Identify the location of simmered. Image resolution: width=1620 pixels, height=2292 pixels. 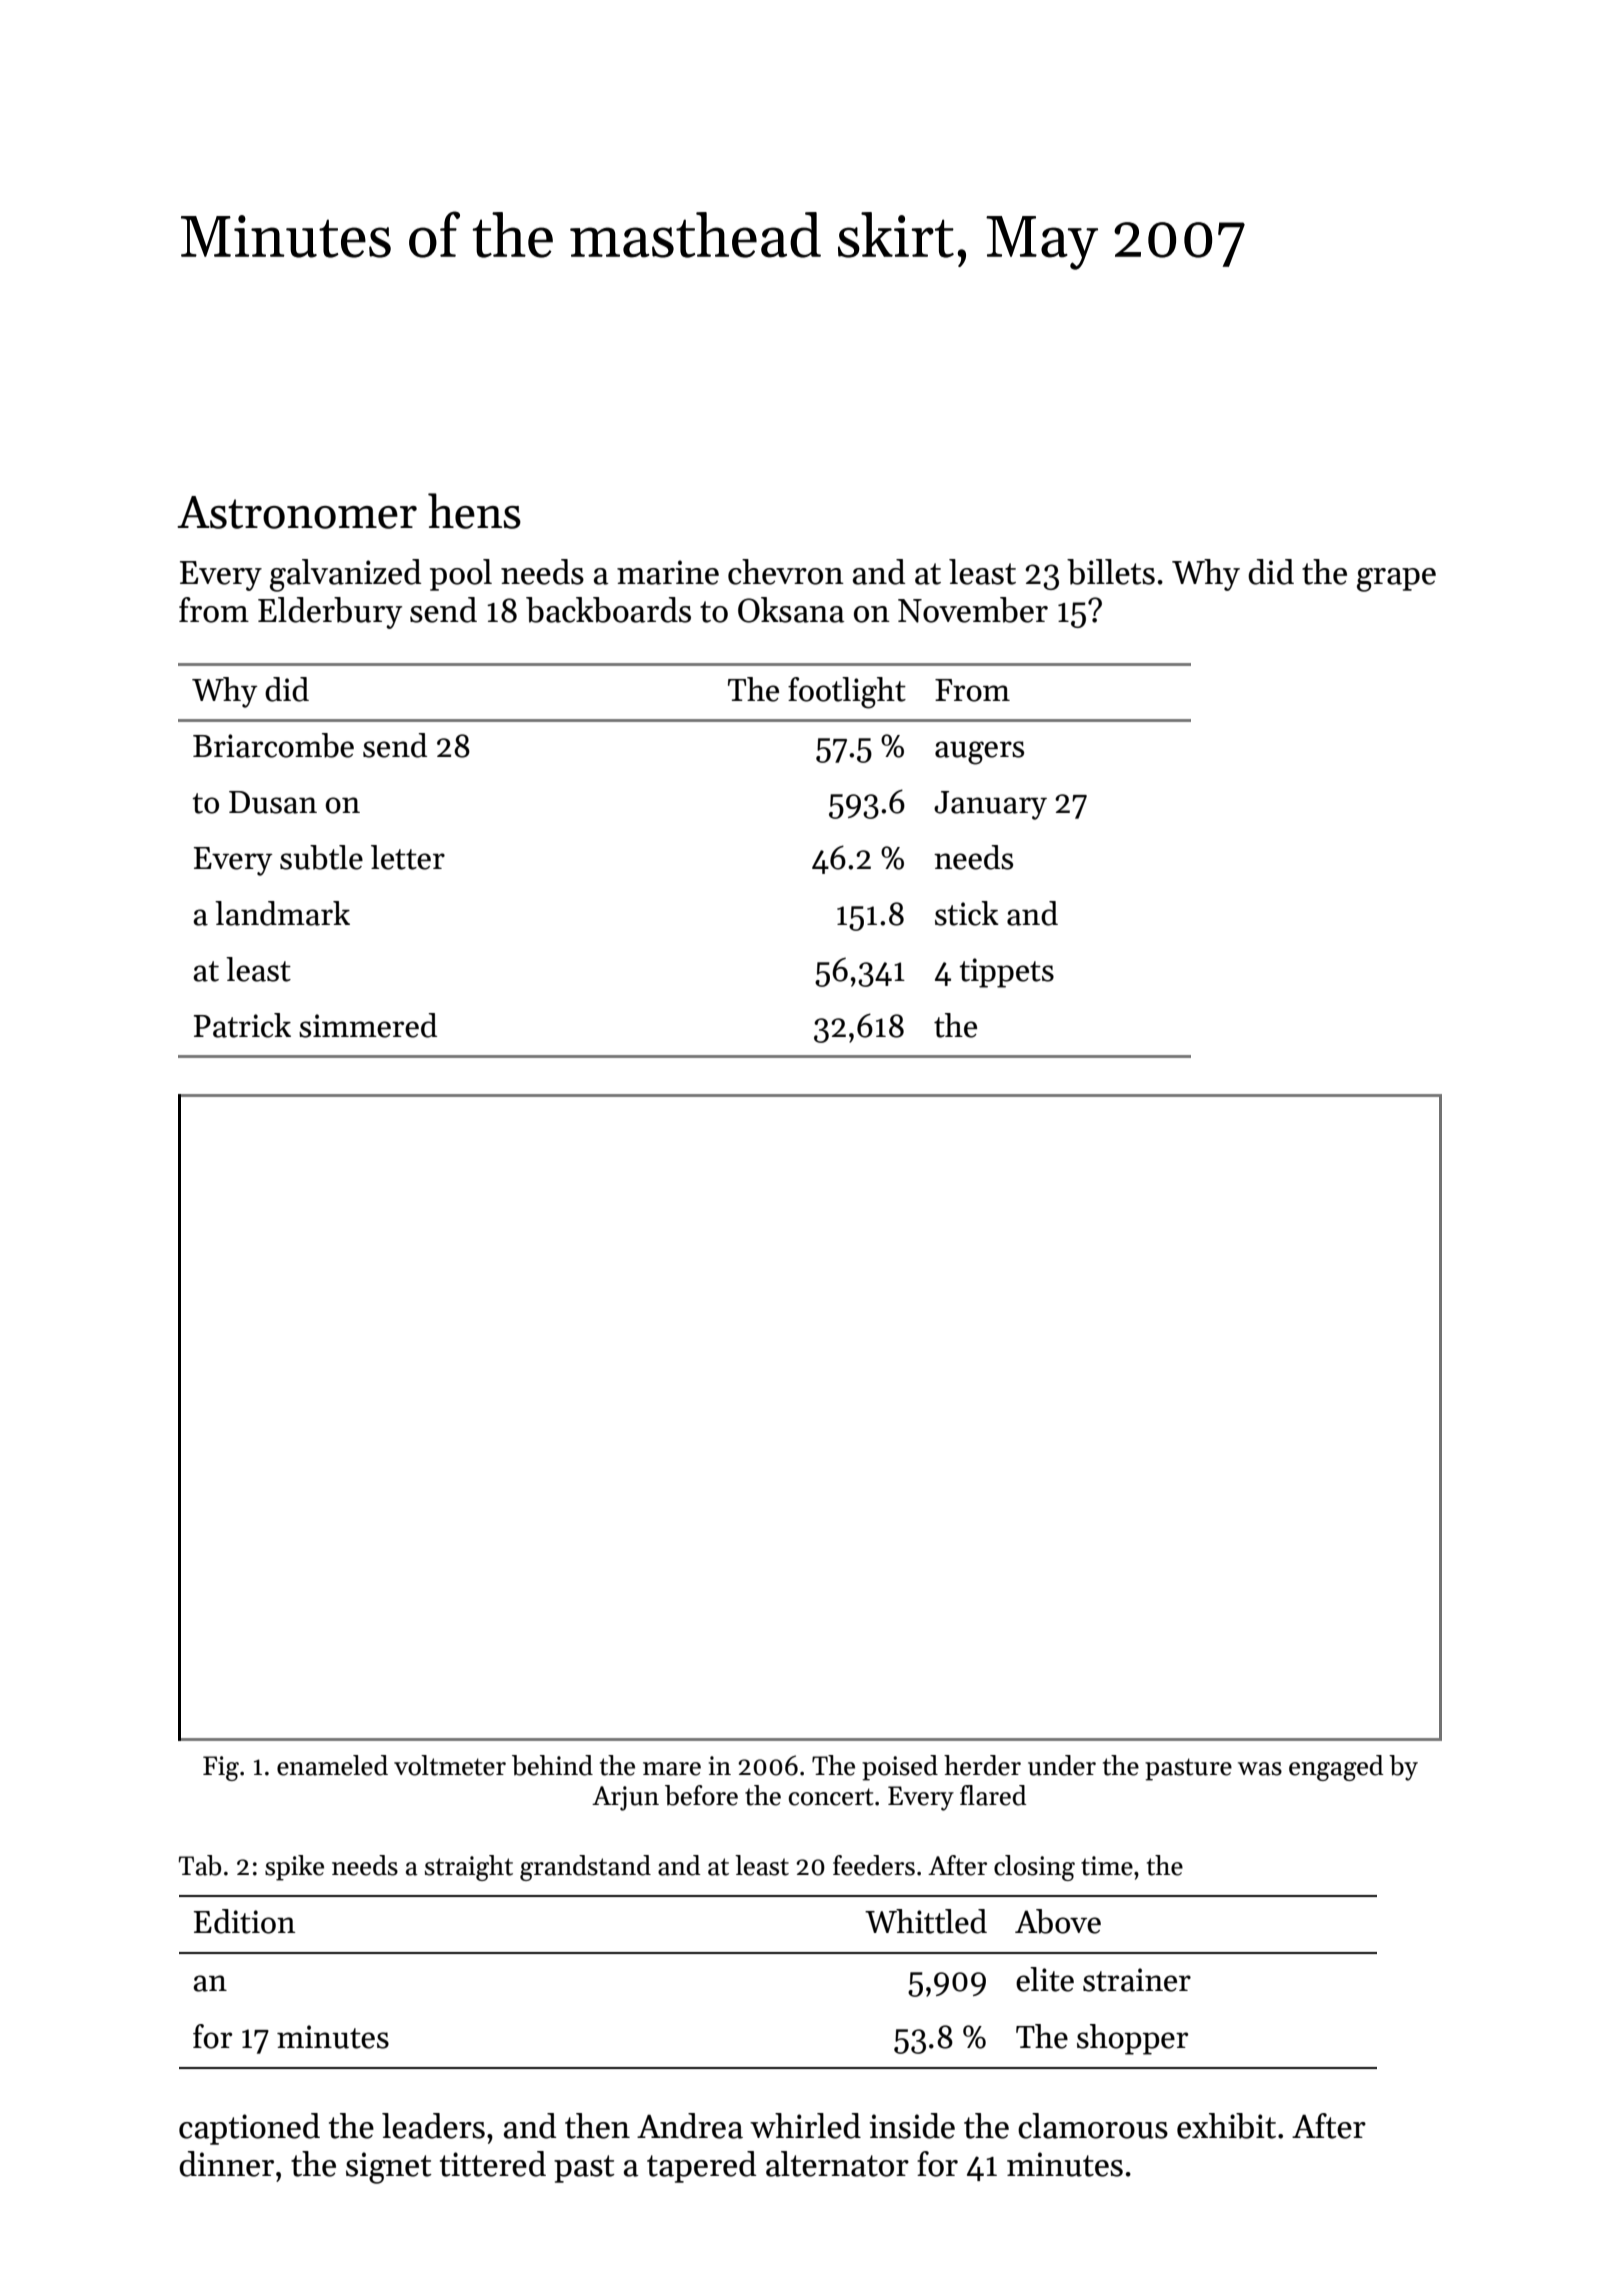
(368, 1025).
